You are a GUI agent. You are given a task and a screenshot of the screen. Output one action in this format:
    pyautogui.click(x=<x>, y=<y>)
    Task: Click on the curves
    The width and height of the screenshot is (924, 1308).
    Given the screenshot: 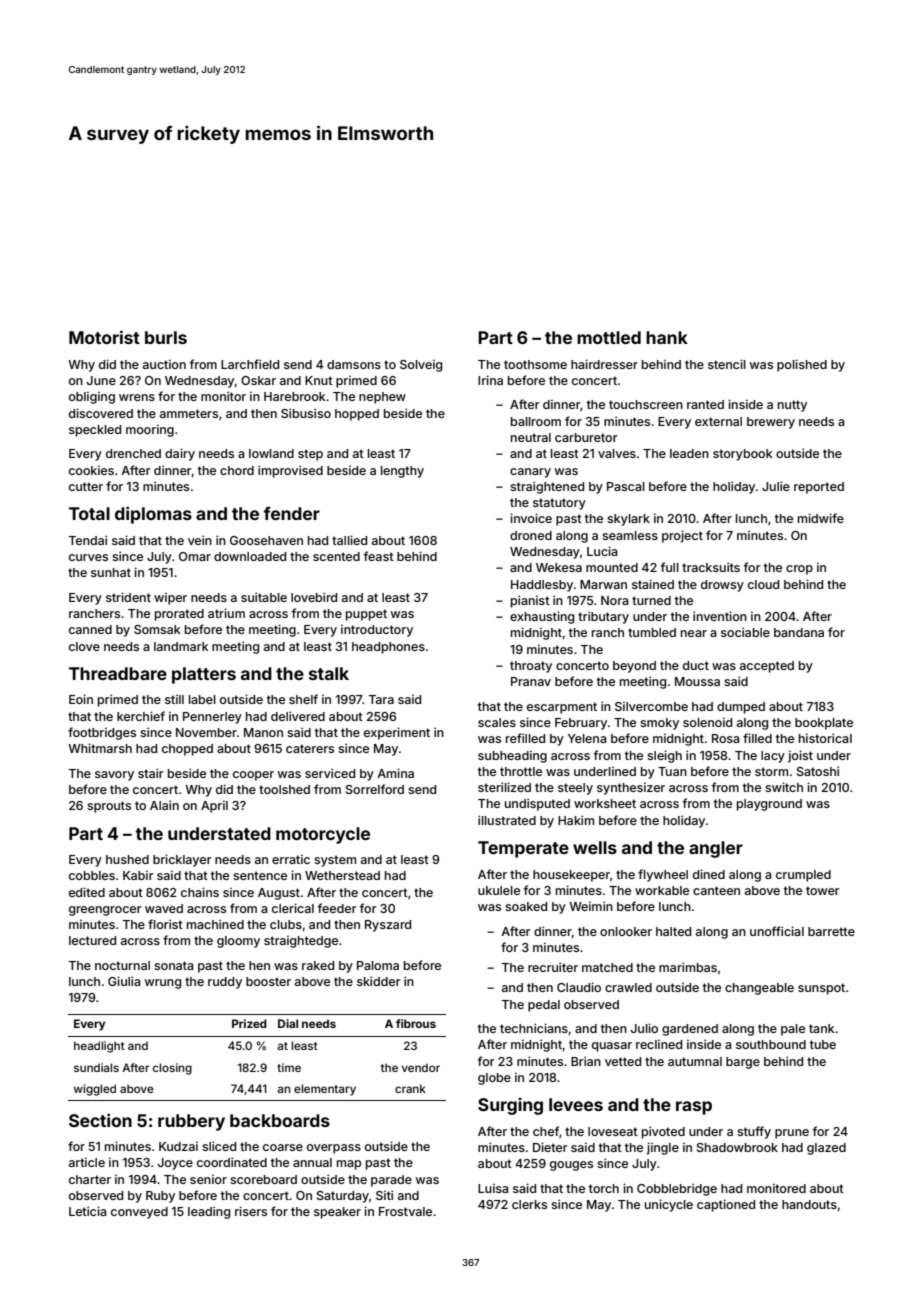 What is the action you would take?
    pyautogui.click(x=88, y=557)
